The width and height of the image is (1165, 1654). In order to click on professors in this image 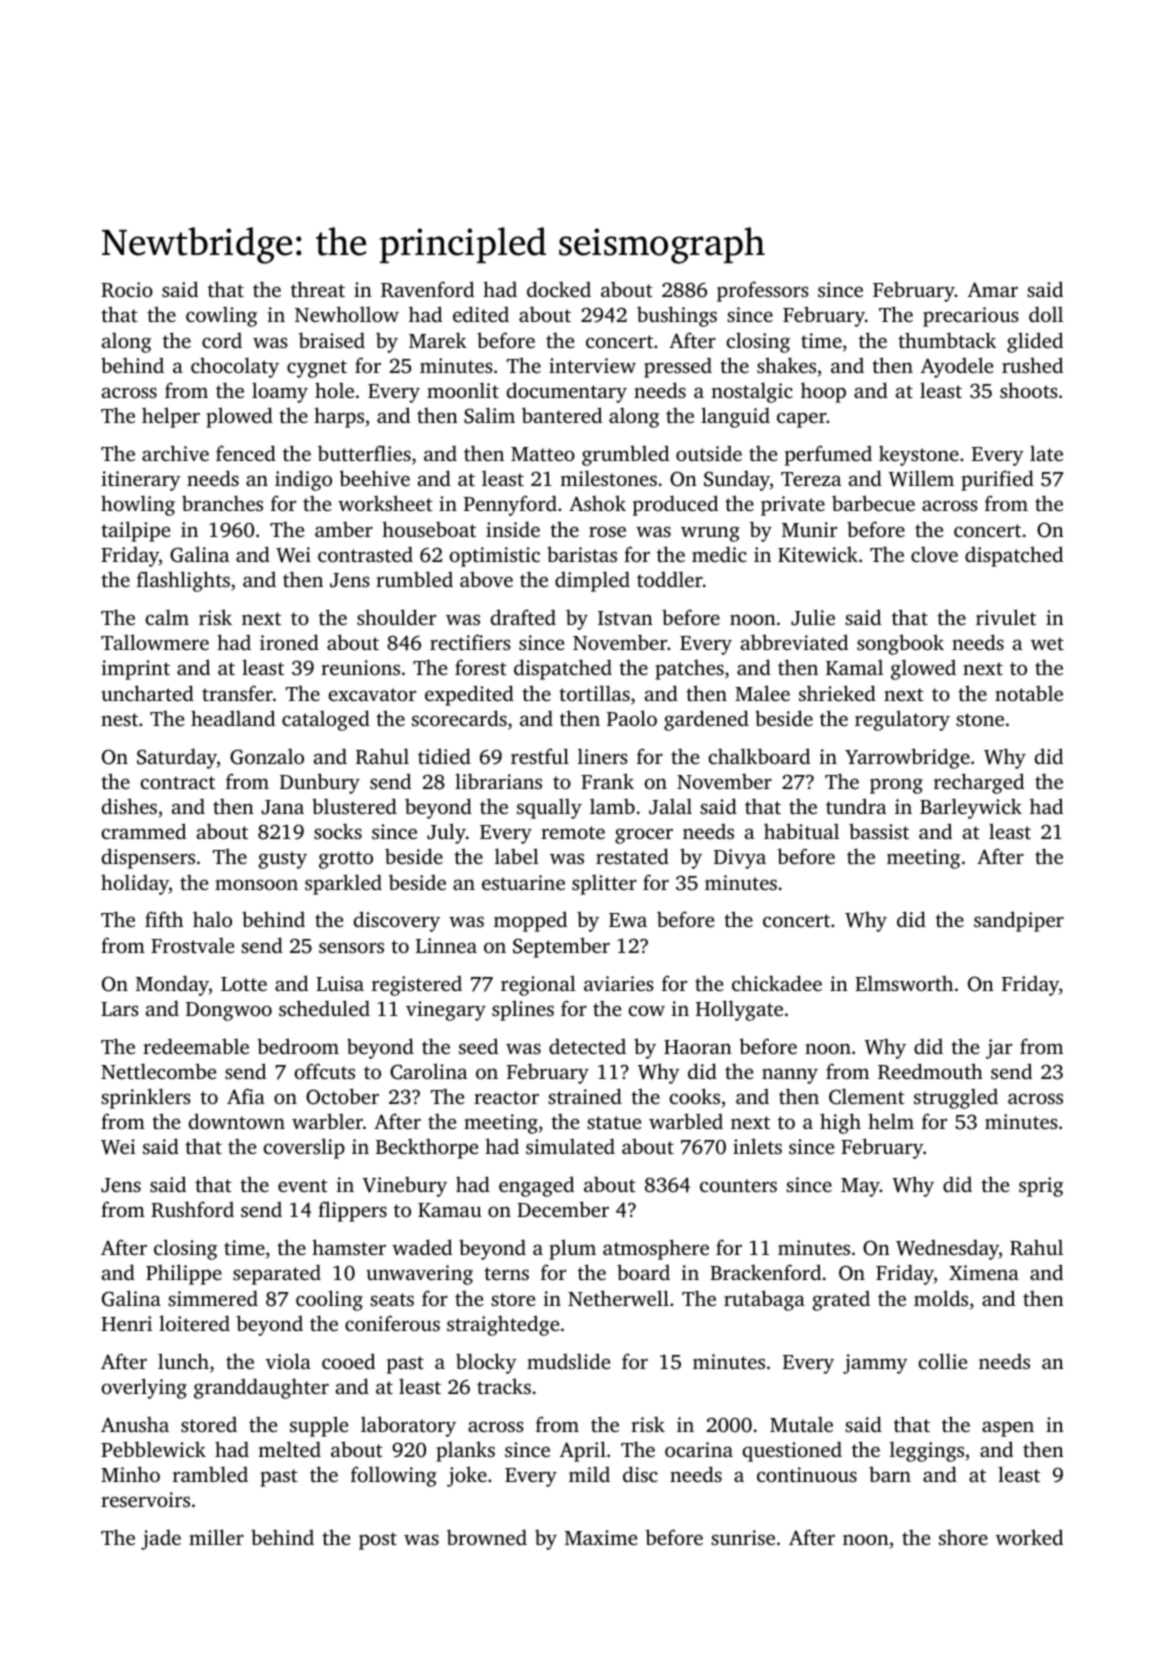, I will do `click(763, 291)`.
